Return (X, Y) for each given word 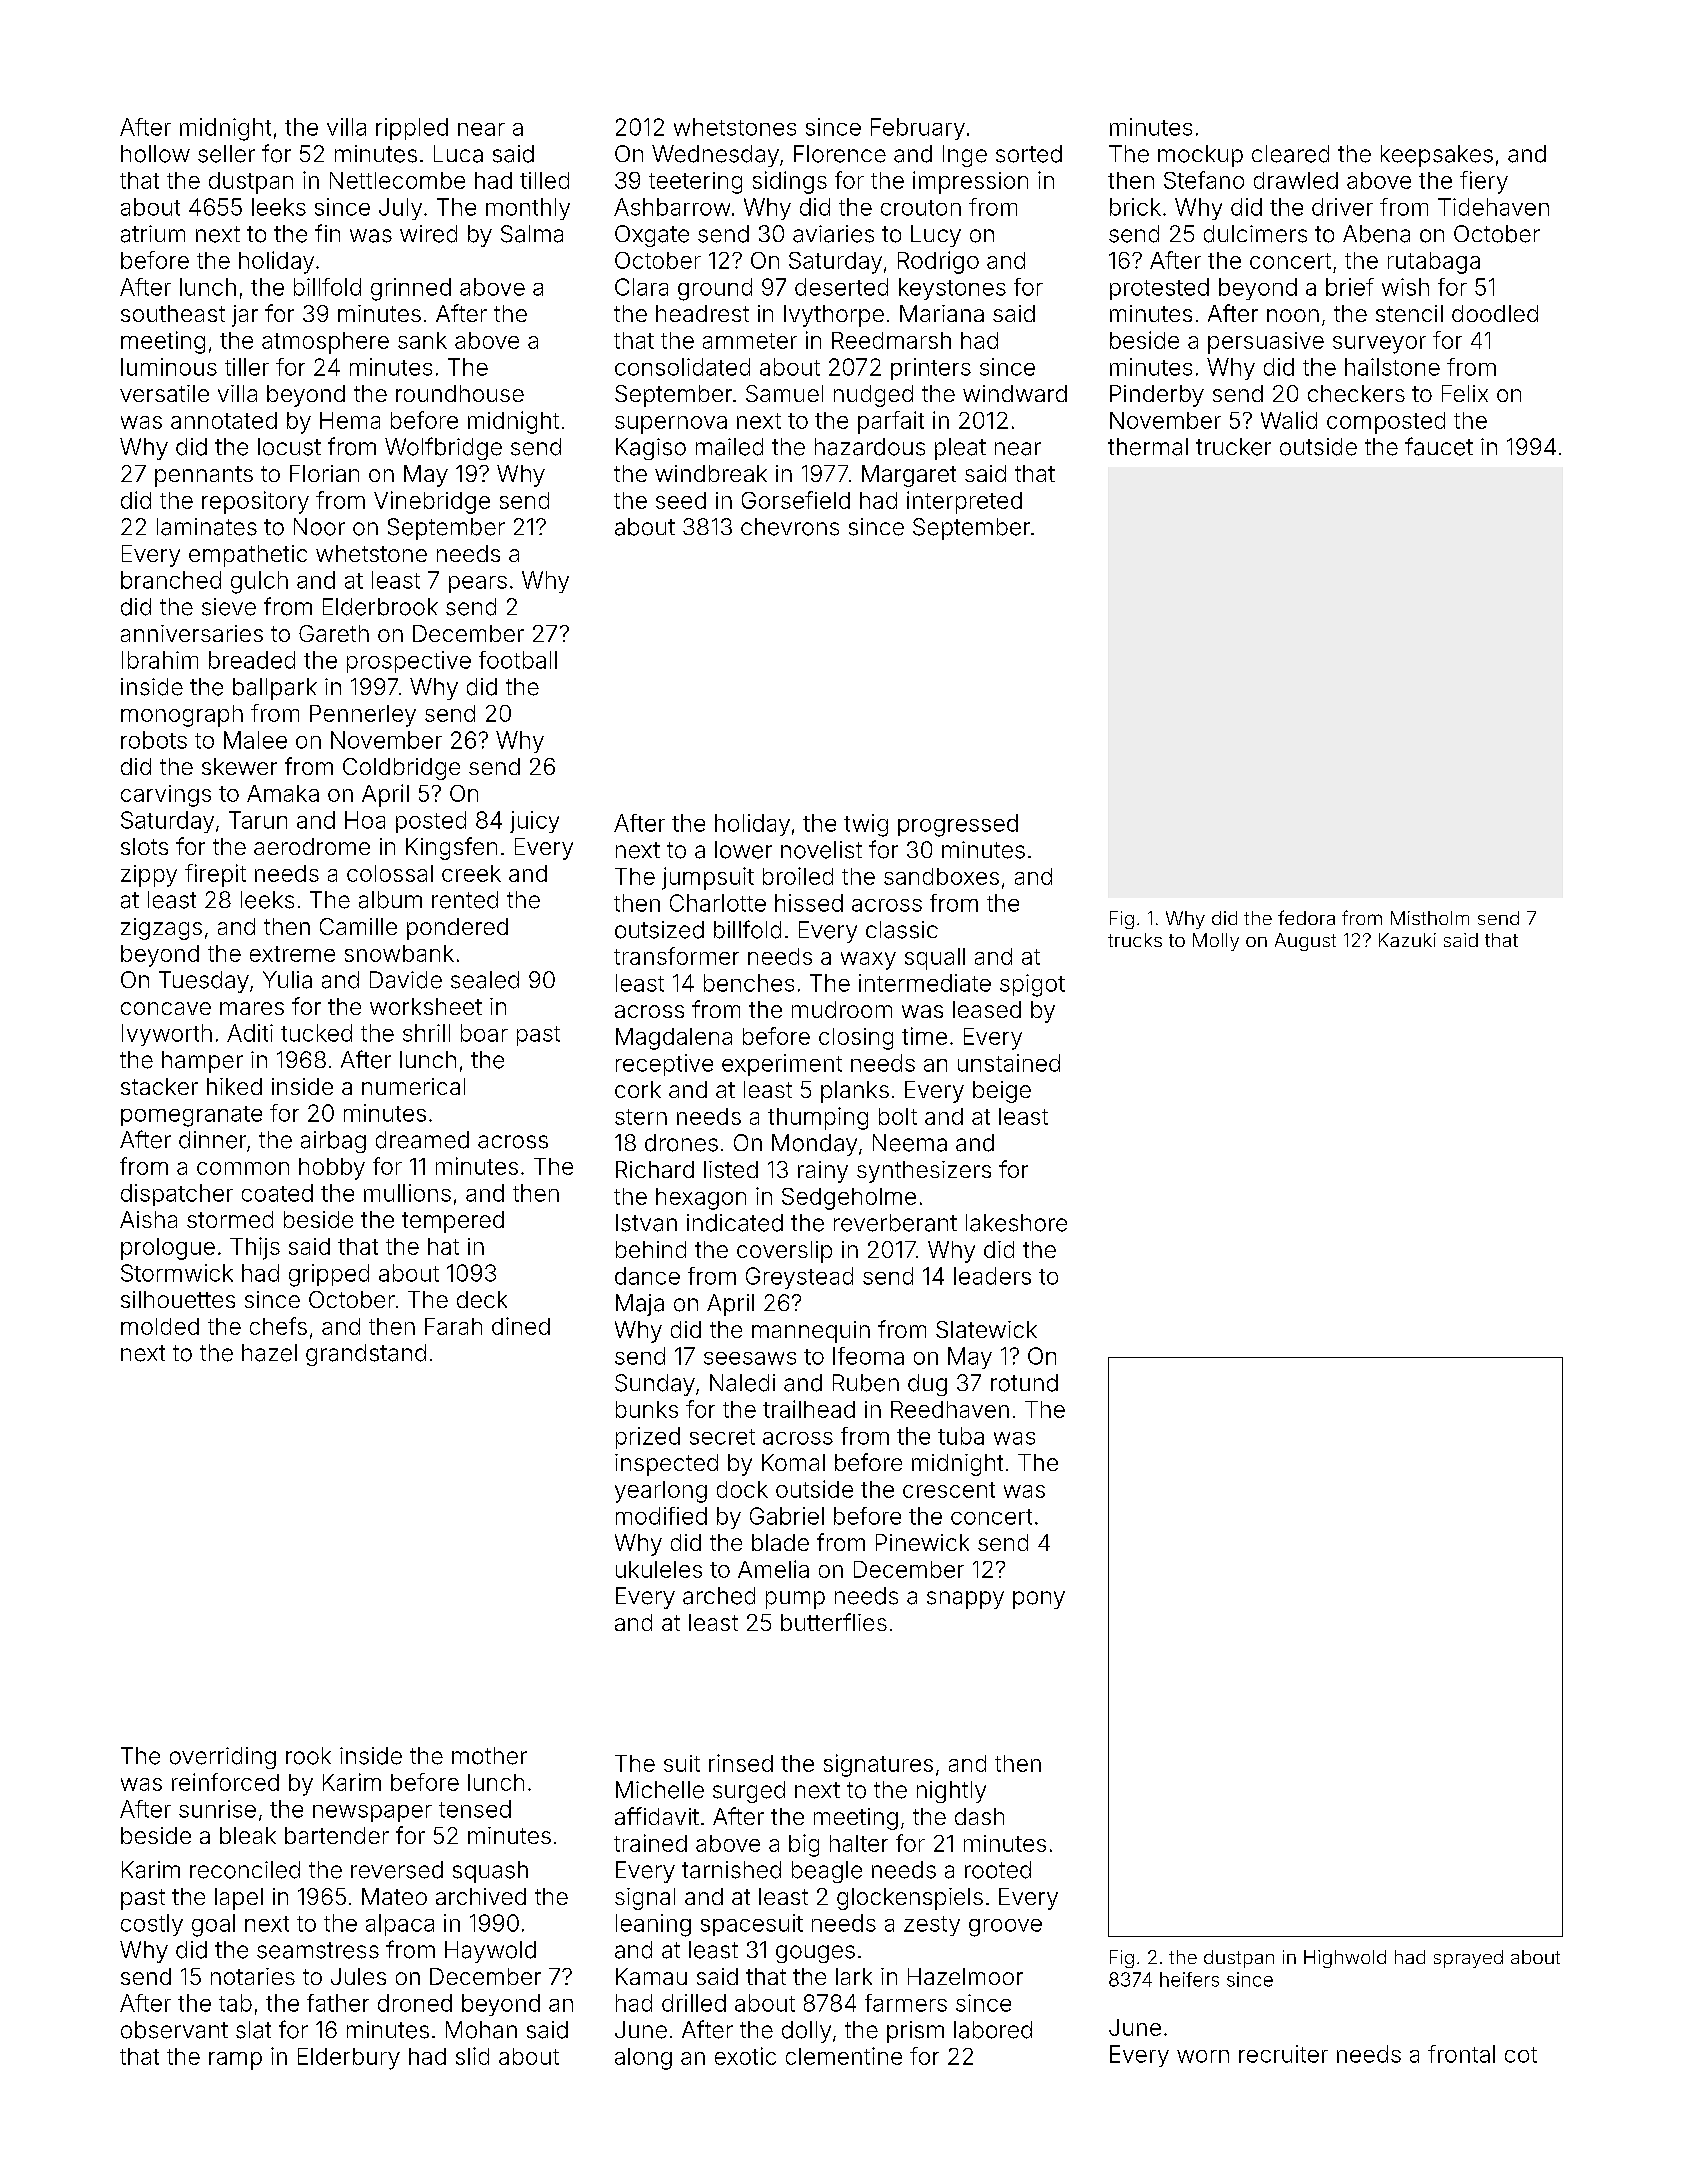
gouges (815, 1954)
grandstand (366, 1355)
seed (681, 500)
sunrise (217, 1809)
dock (742, 1489)
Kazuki (1407, 940)
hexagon (701, 1199)
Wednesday (715, 156)
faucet (1439, 446)
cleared (1290, 154)
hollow (155, 154)
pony (1039, 1600)
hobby (332, 1169)
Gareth (334, 633)
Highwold (1345, 1959)
